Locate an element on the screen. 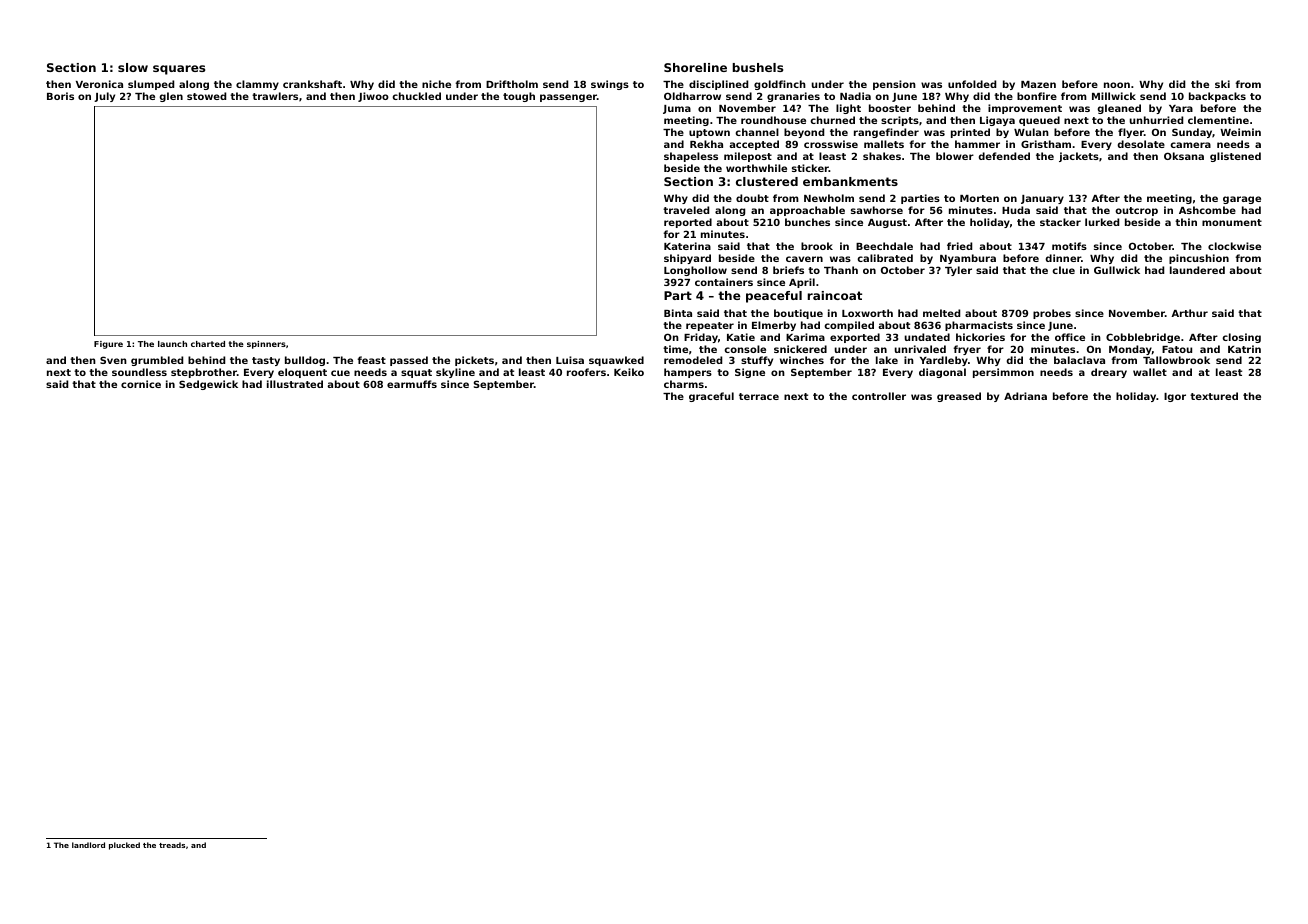  Adriana is located at coordinates (1025, 396).
